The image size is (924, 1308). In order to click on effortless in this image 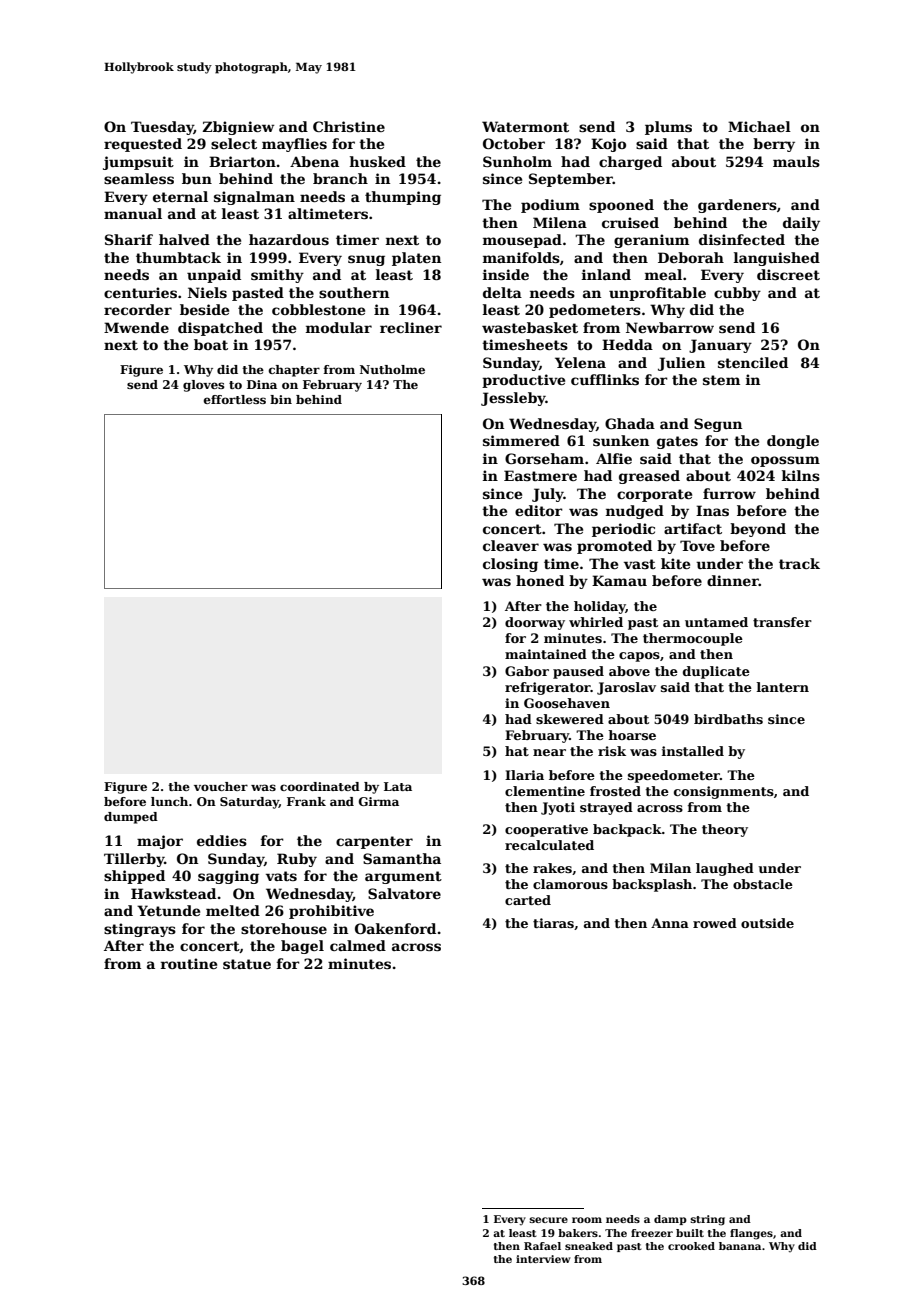, I will do `click(235, 399)`.
